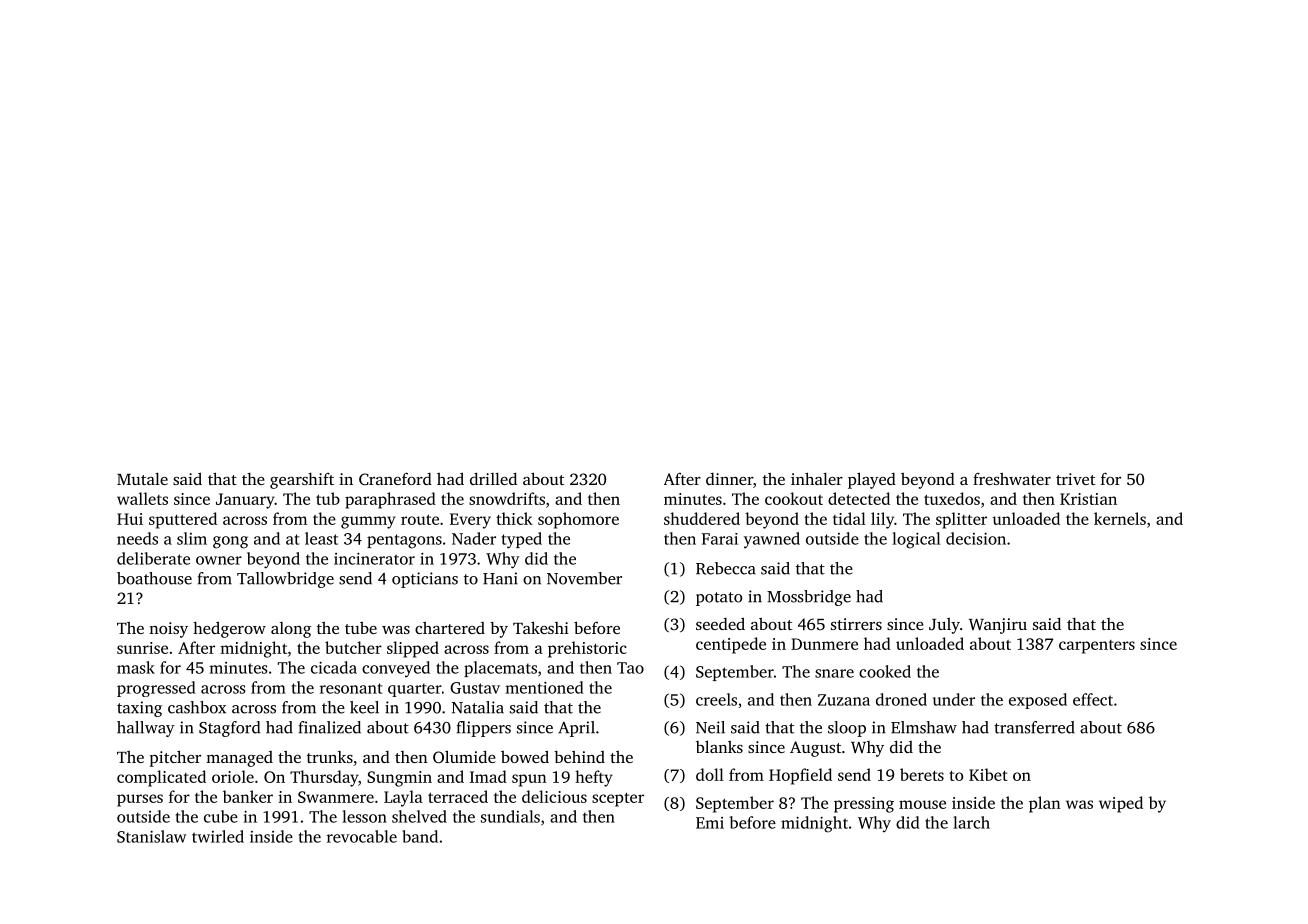 This document has width=1308, height=924. Describe the element at coordinates (514, 518) in the document. I see `thick` at that location.
